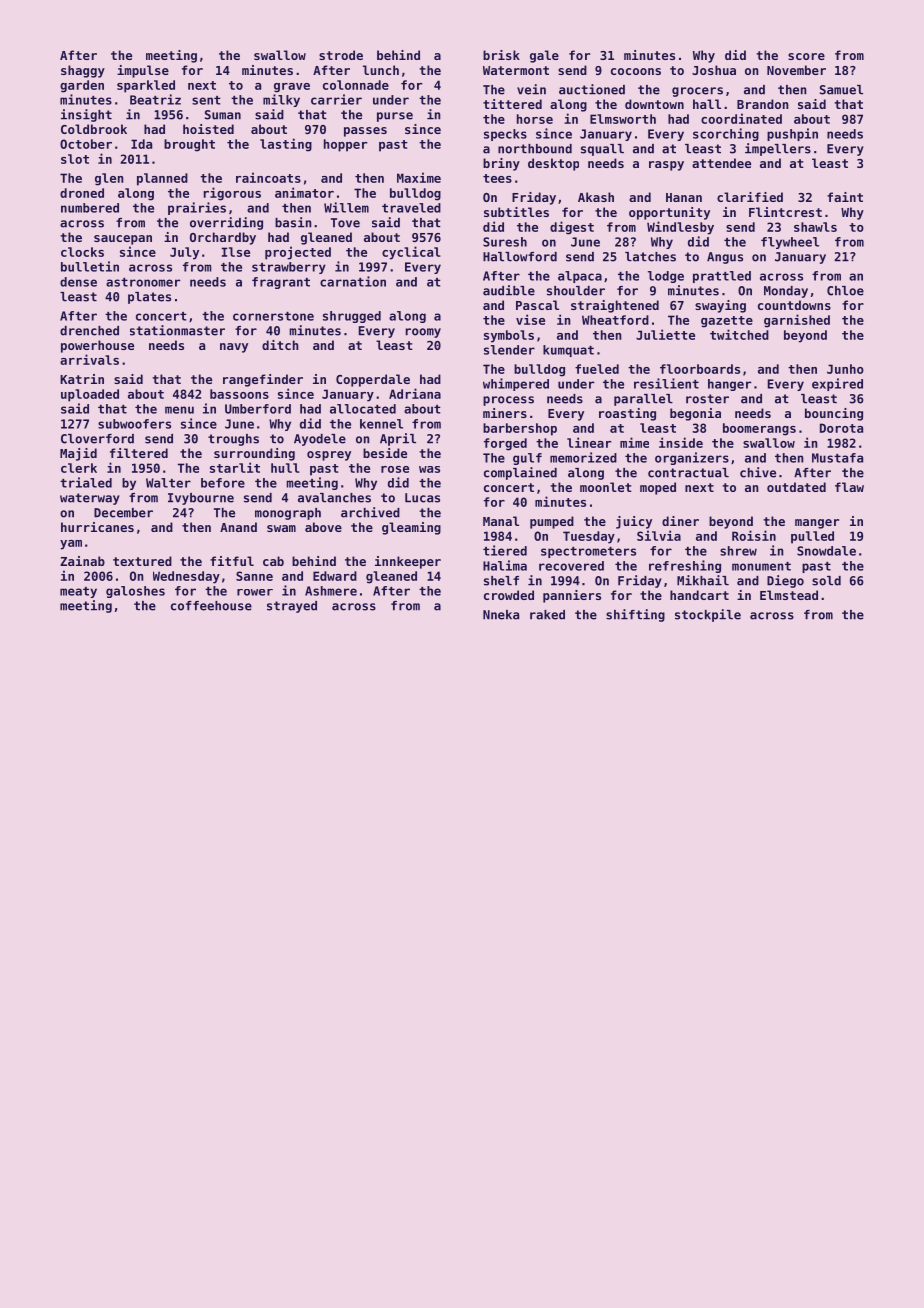 Image resolution: width=924 pixels, height=1308 pixels. I want to click on menu, so click(179, 410).
